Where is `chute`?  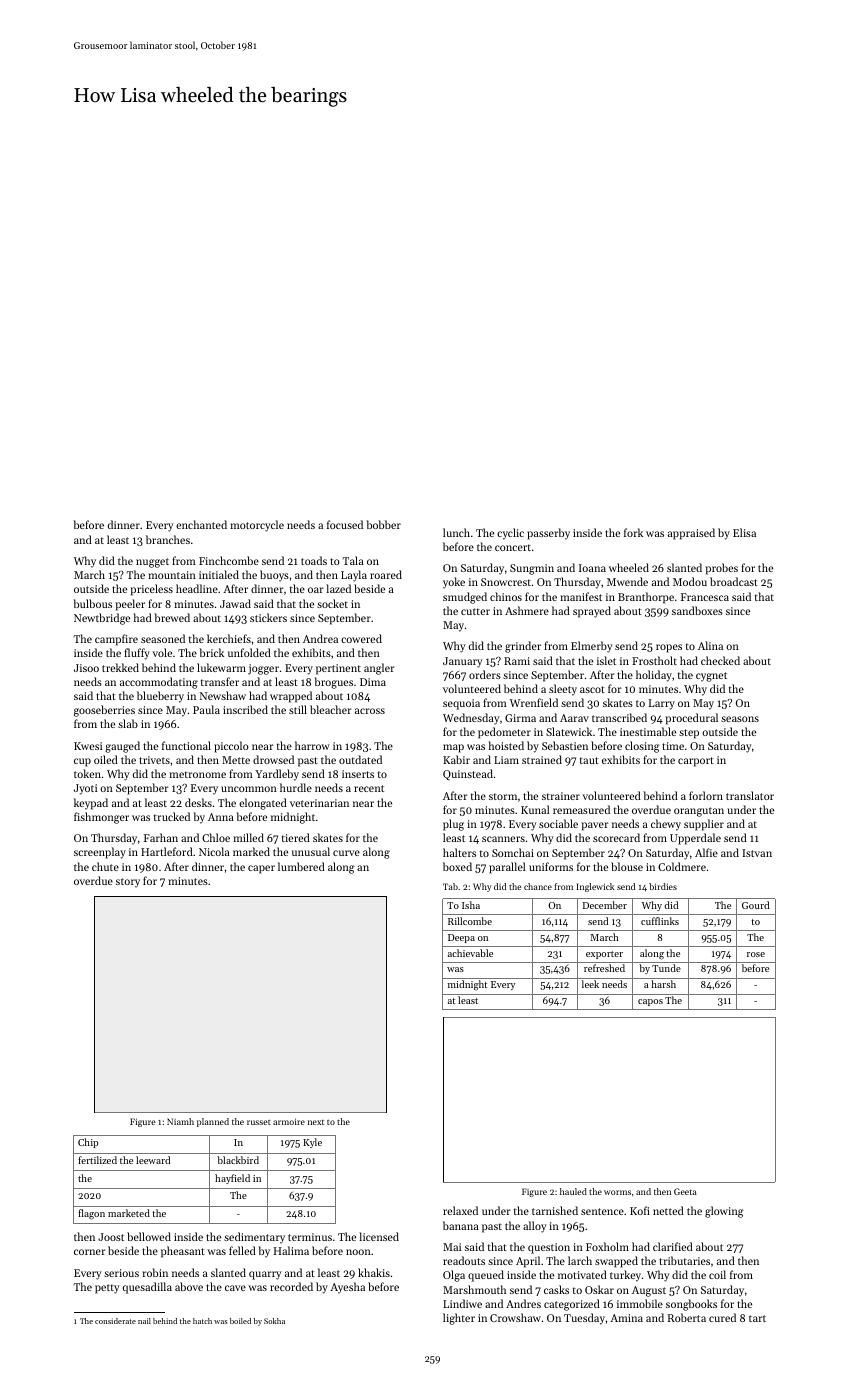
chute is located at coordinates (105, 866).
